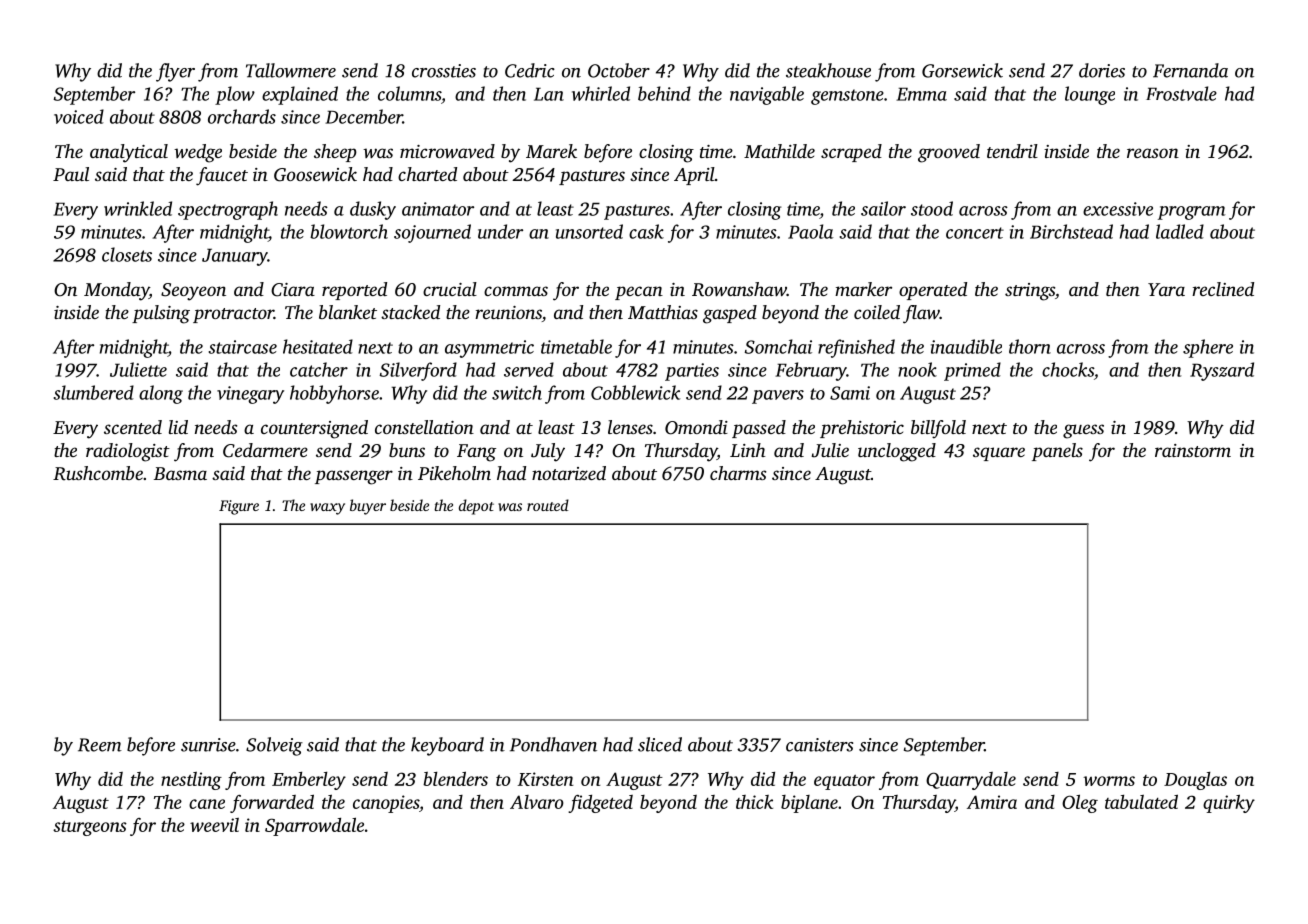 The height and width of the page is (924, 1308). I want to click on passed, so click(759, 429).
